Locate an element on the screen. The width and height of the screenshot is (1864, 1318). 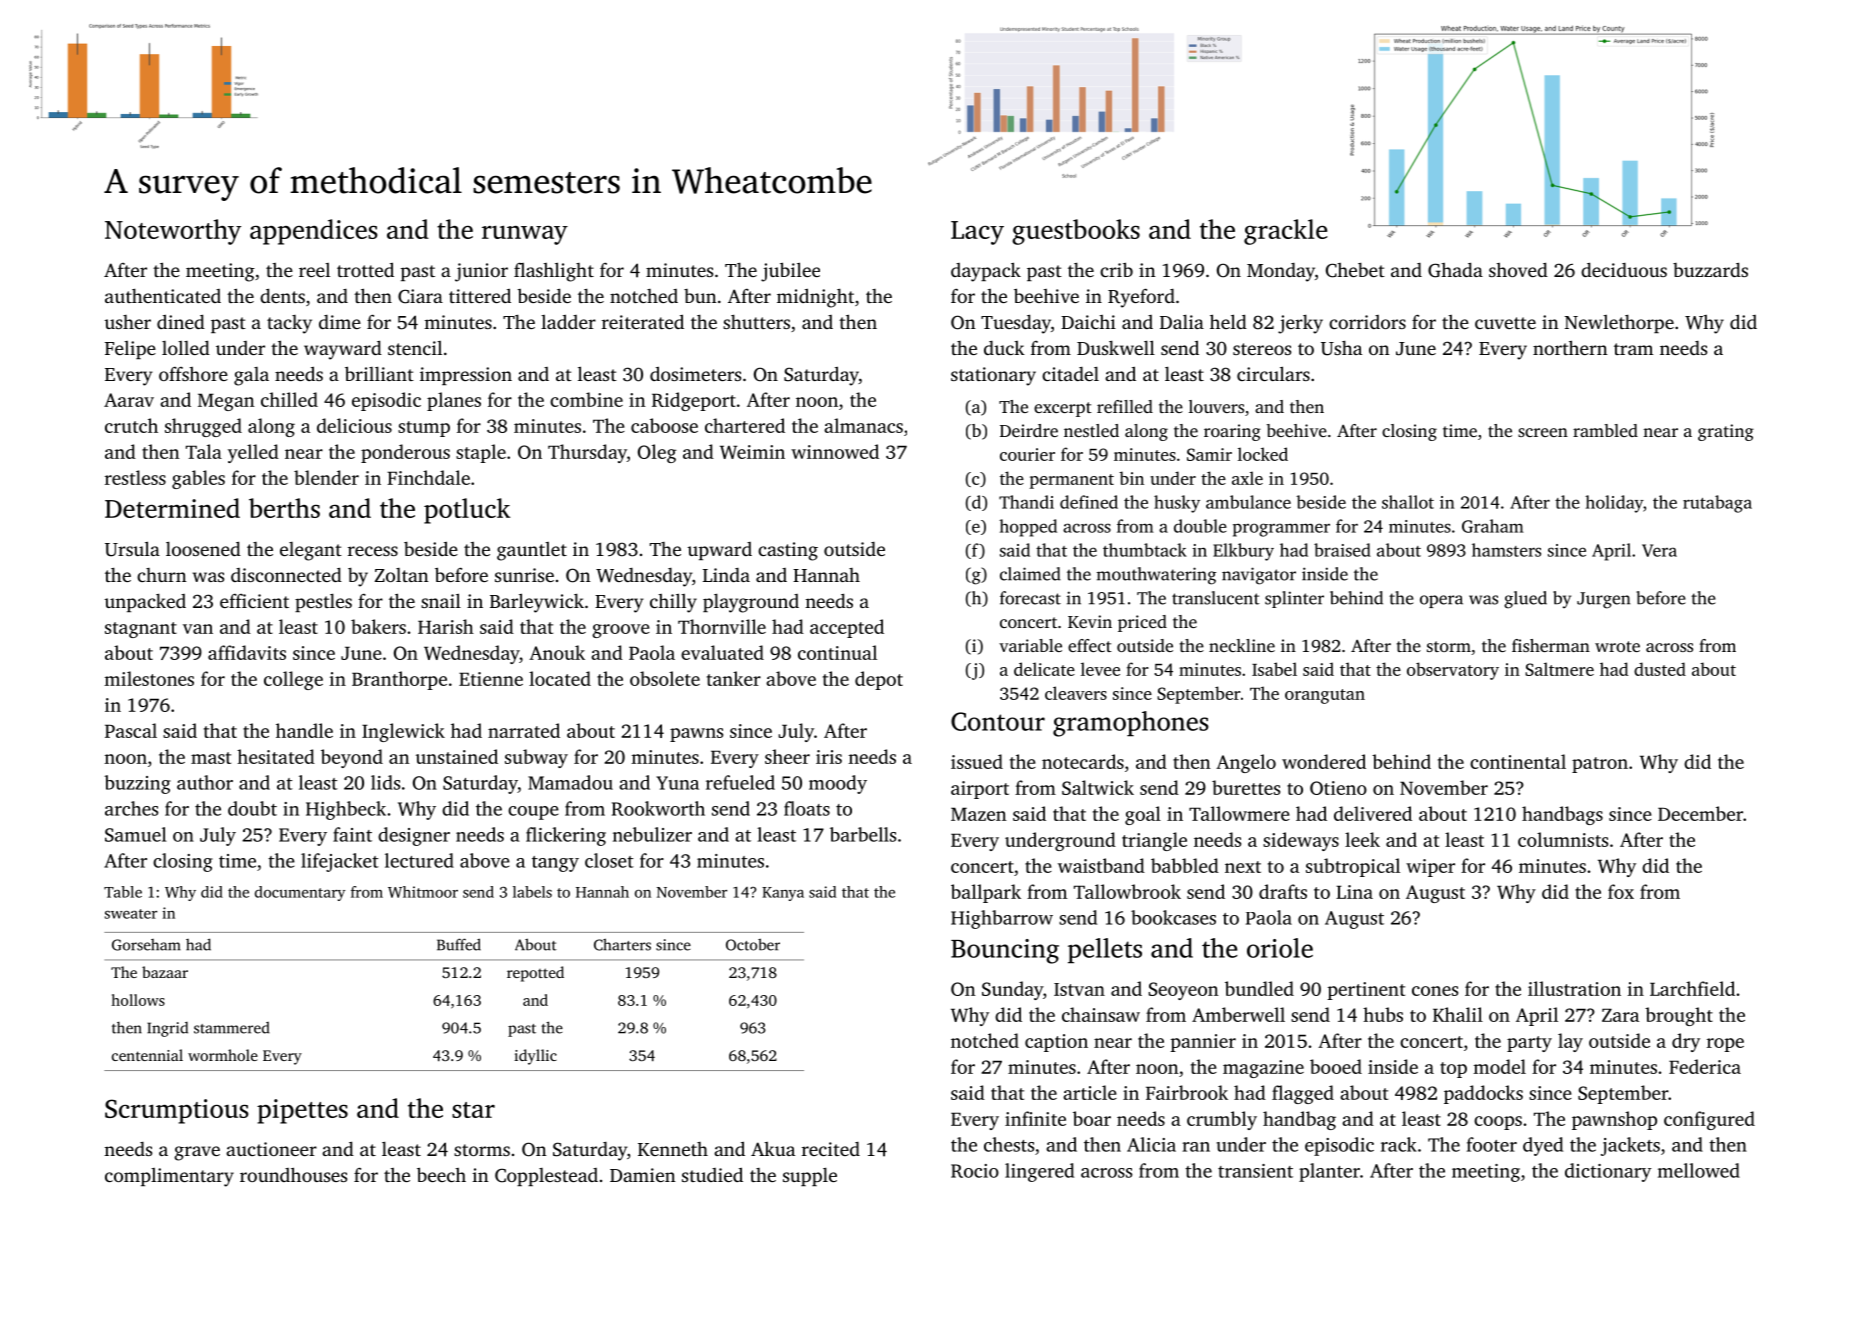
dusted is located at coordinates (1660, 669).
